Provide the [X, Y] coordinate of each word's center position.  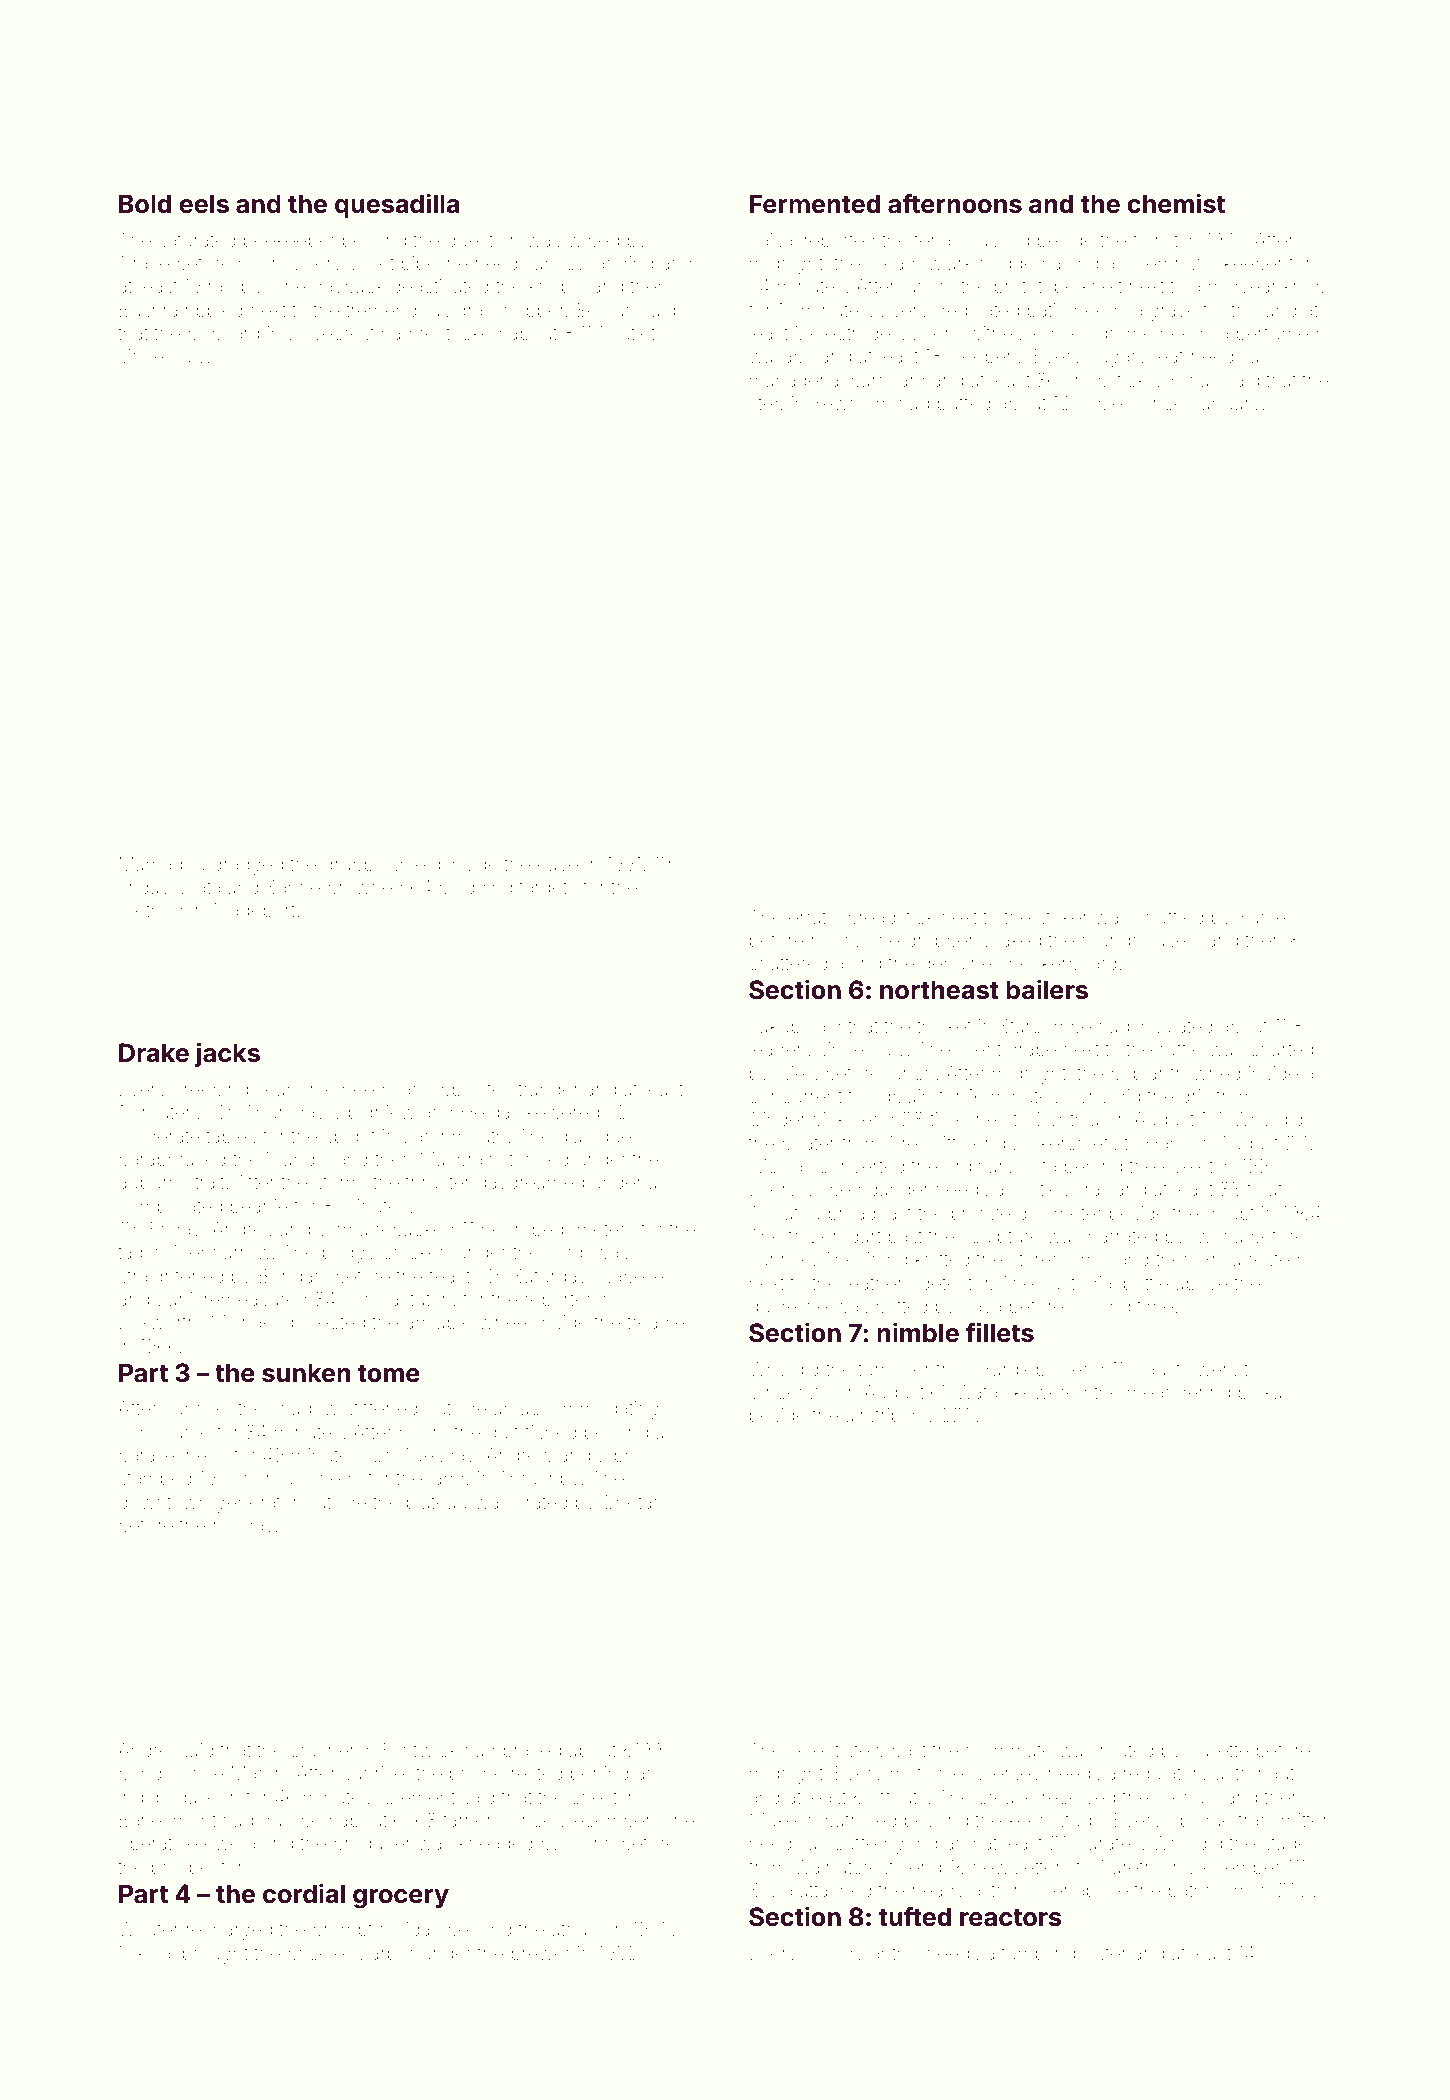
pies [1115, 405]
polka [1260, 1394]
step [767, 405]
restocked [461, 333]
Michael [243, 1322]
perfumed [1278, 334]
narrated [1123, 1236]
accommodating [590, 1410]
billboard [223, 333]
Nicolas [781, 1166]
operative [158, 1845]
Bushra [148, 310]
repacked [415, 1231]
